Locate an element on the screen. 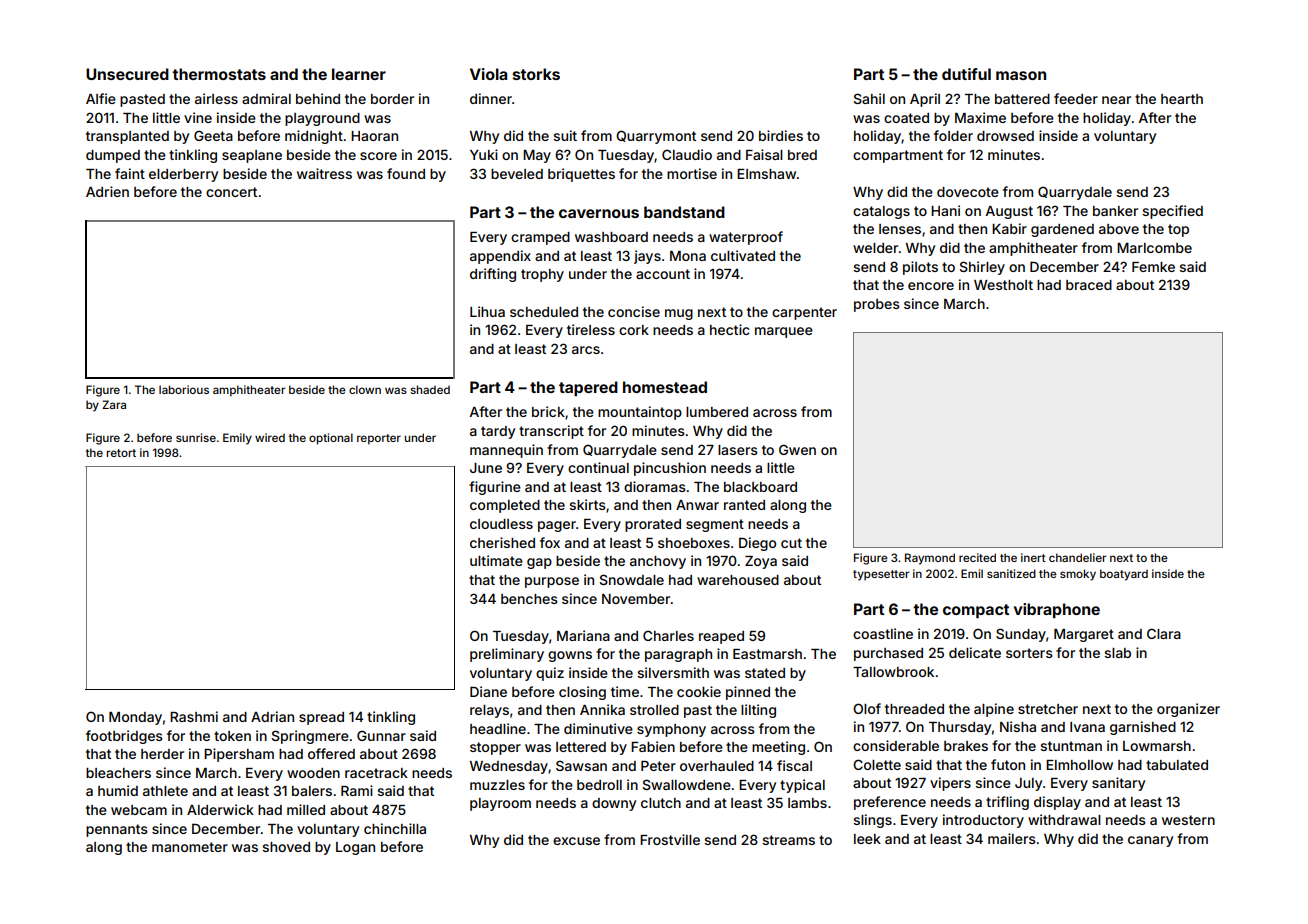 This screenshot has height=924, width=1308. recited is located at coordinates (977, 557).
